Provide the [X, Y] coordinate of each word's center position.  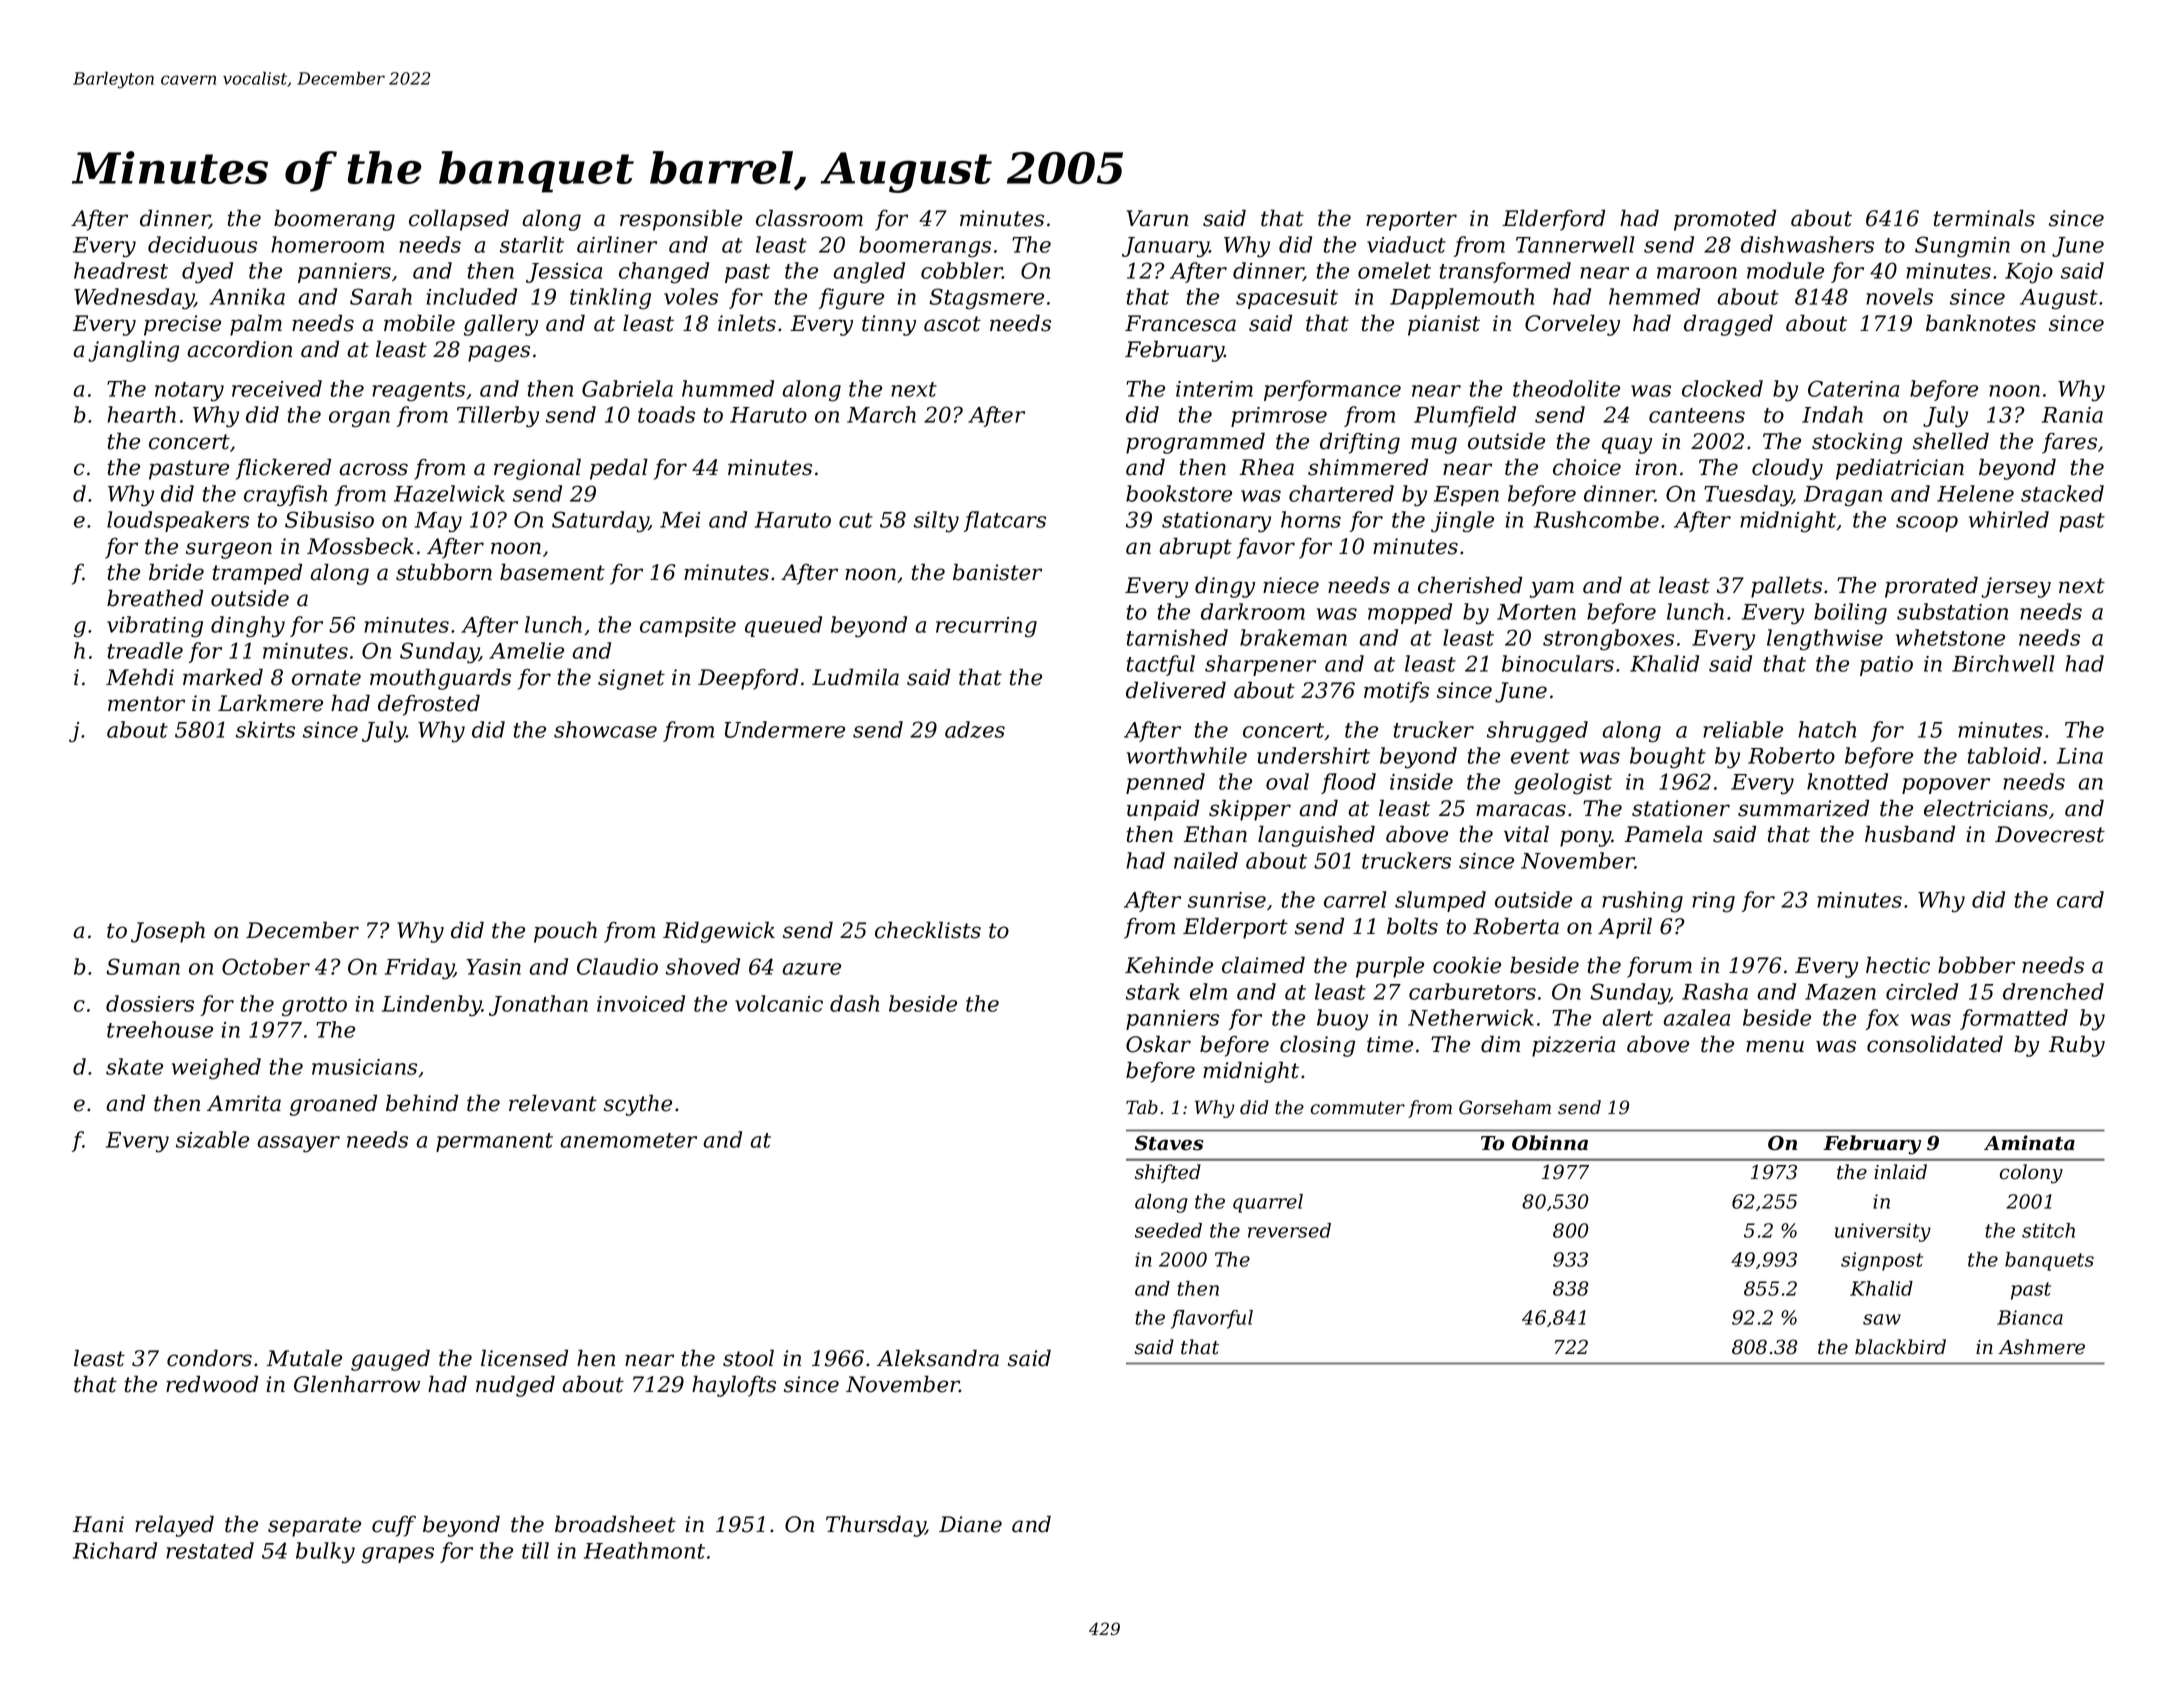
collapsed [459, 220]
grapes [398, 1555]
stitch [2048, 1230]
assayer [298, 1144]
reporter [1411, 221]
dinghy [248, 627]
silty [936, 522]
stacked [2062, 493]
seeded [1168, 1230]
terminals [1984, 218]
